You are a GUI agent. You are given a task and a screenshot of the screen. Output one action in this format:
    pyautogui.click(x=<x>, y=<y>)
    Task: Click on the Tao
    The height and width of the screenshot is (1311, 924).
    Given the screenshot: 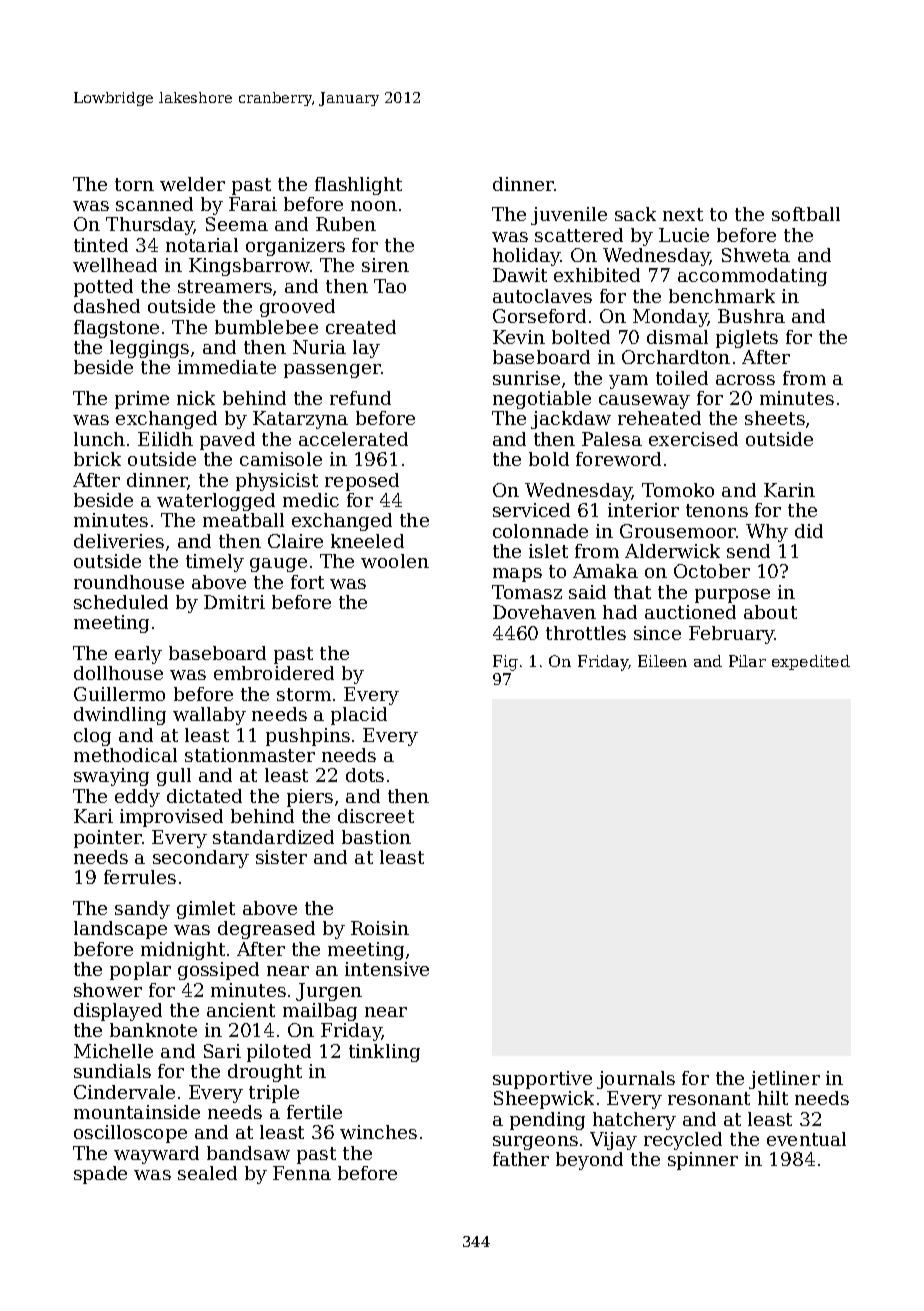 What is the action you would take?
    pyautogui.click(x=390, y=286)
